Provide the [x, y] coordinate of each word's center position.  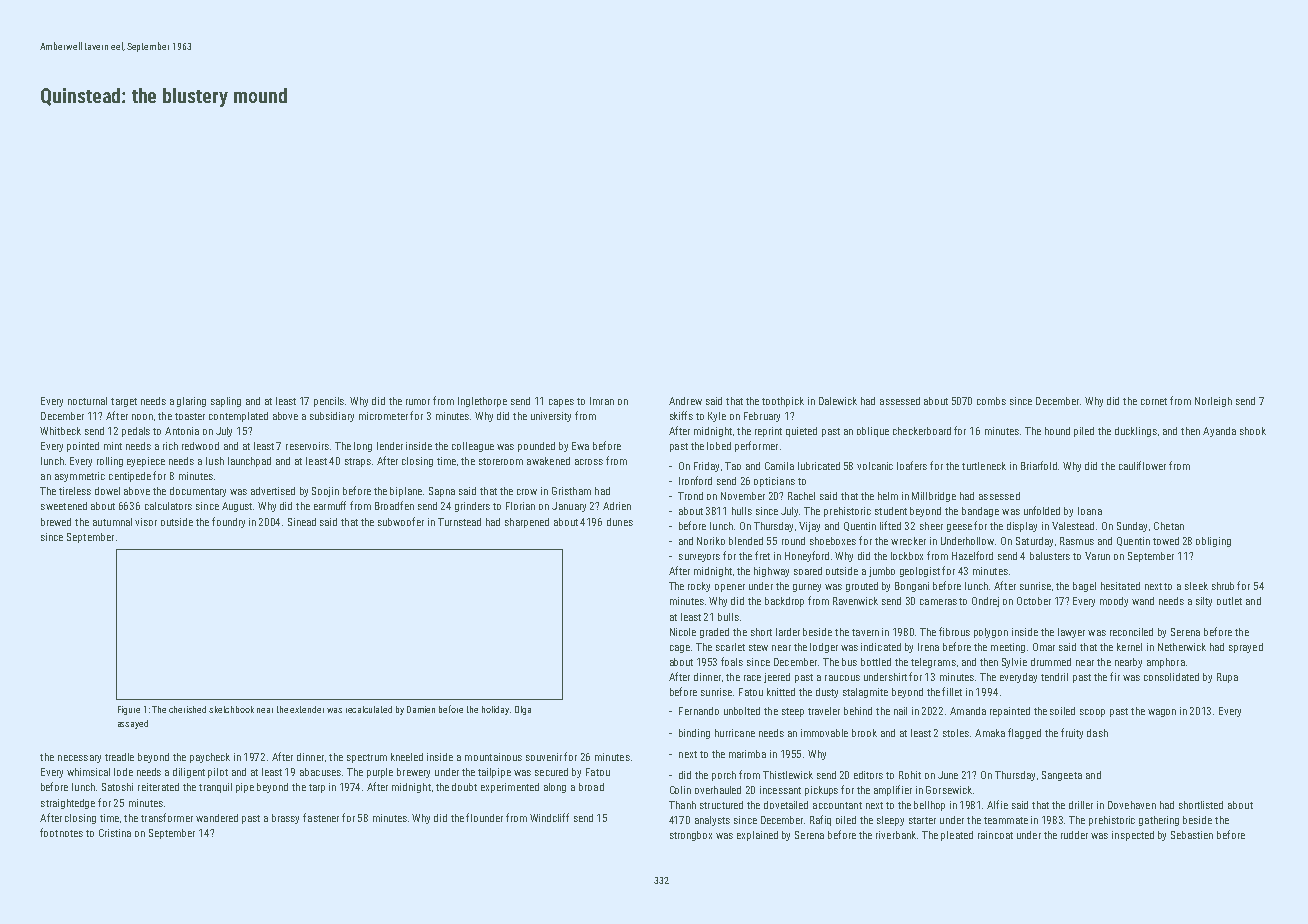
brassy [285, 819]
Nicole [683, 632]
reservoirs [307, 446]
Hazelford [972, 555]
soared [808, 571]
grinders [472, 507]
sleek [1196, 586]
